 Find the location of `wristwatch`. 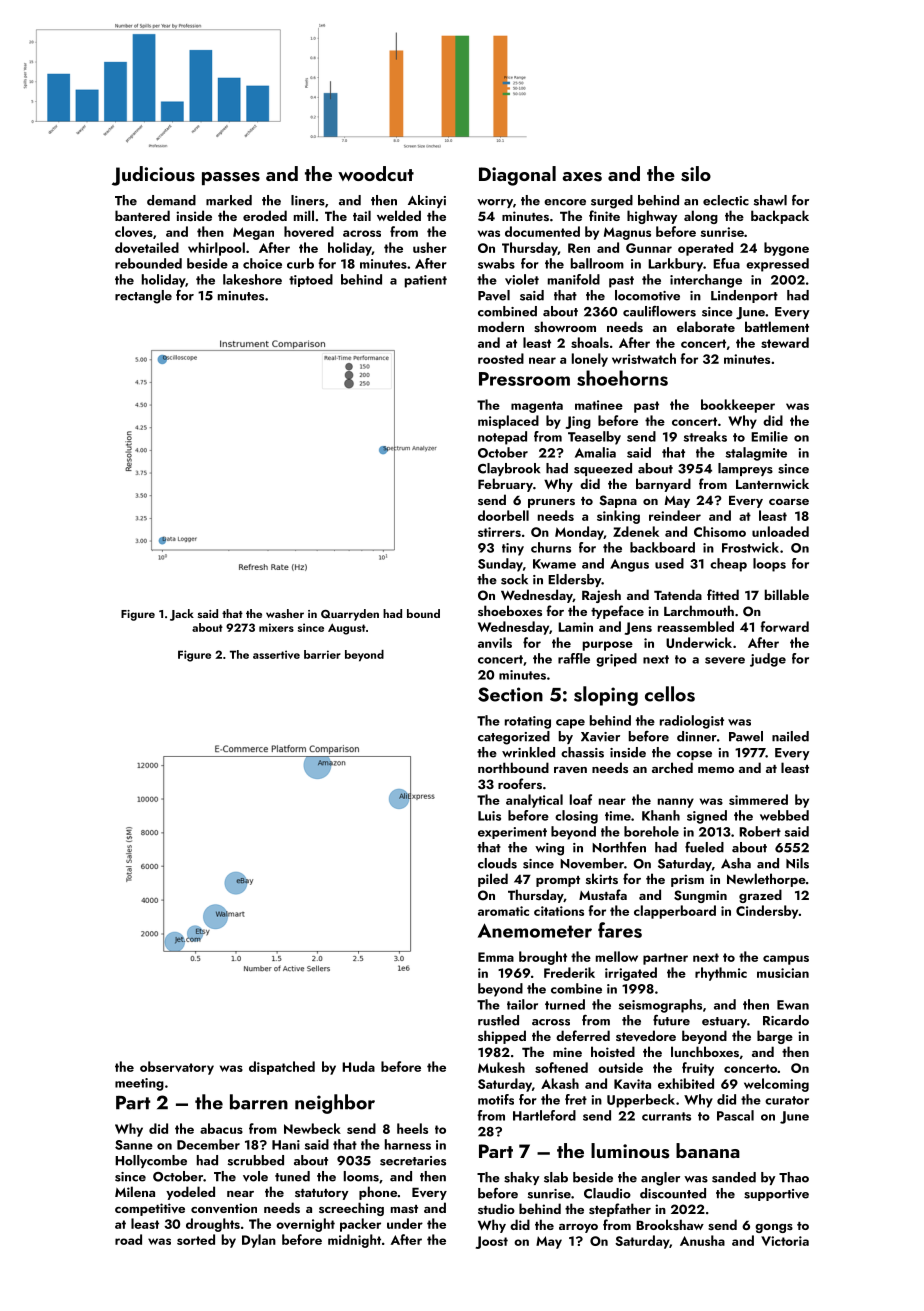

wristwatch is located at coordinates (644, 358).
